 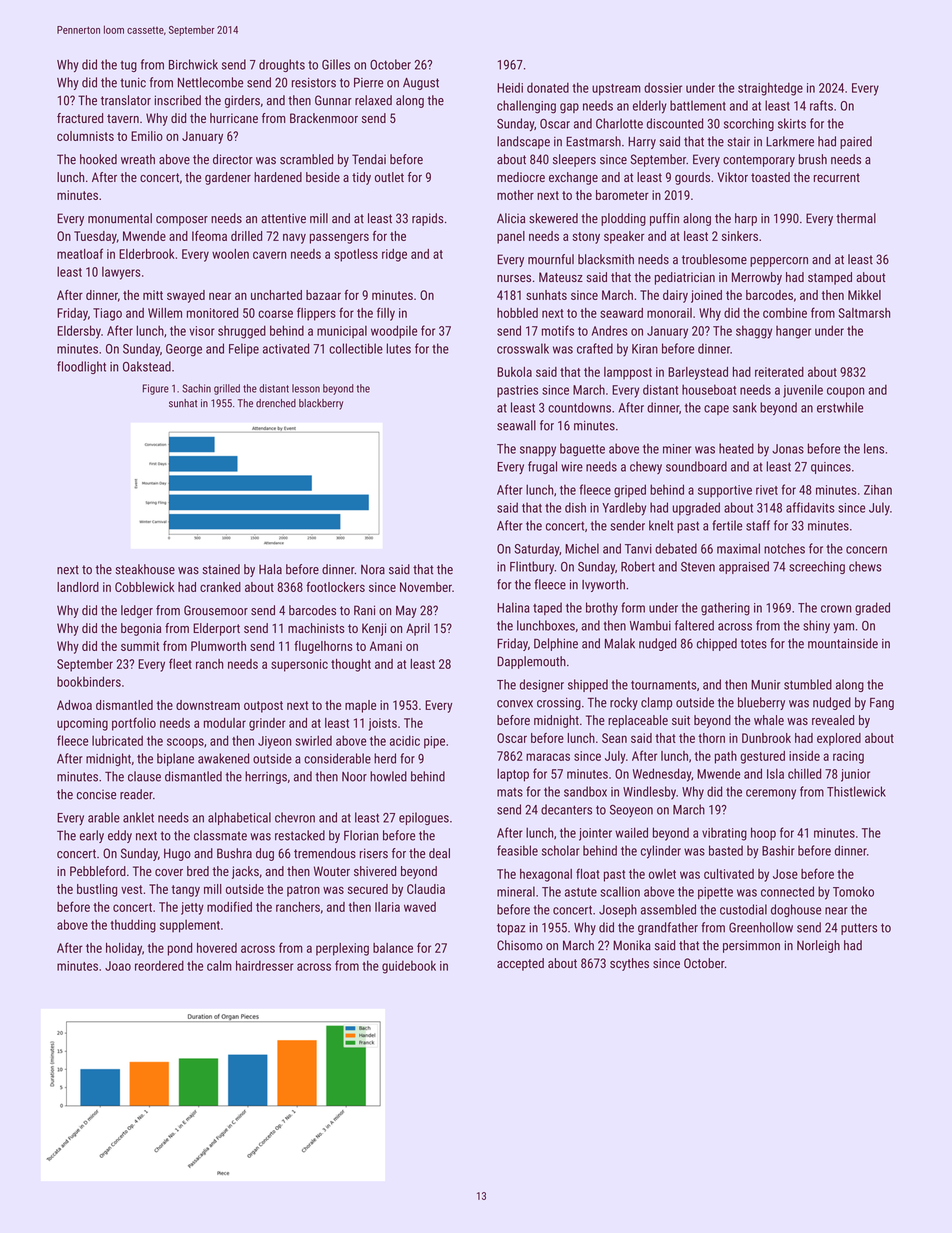 I want to click on acidic, so click(x=405, y=740).
